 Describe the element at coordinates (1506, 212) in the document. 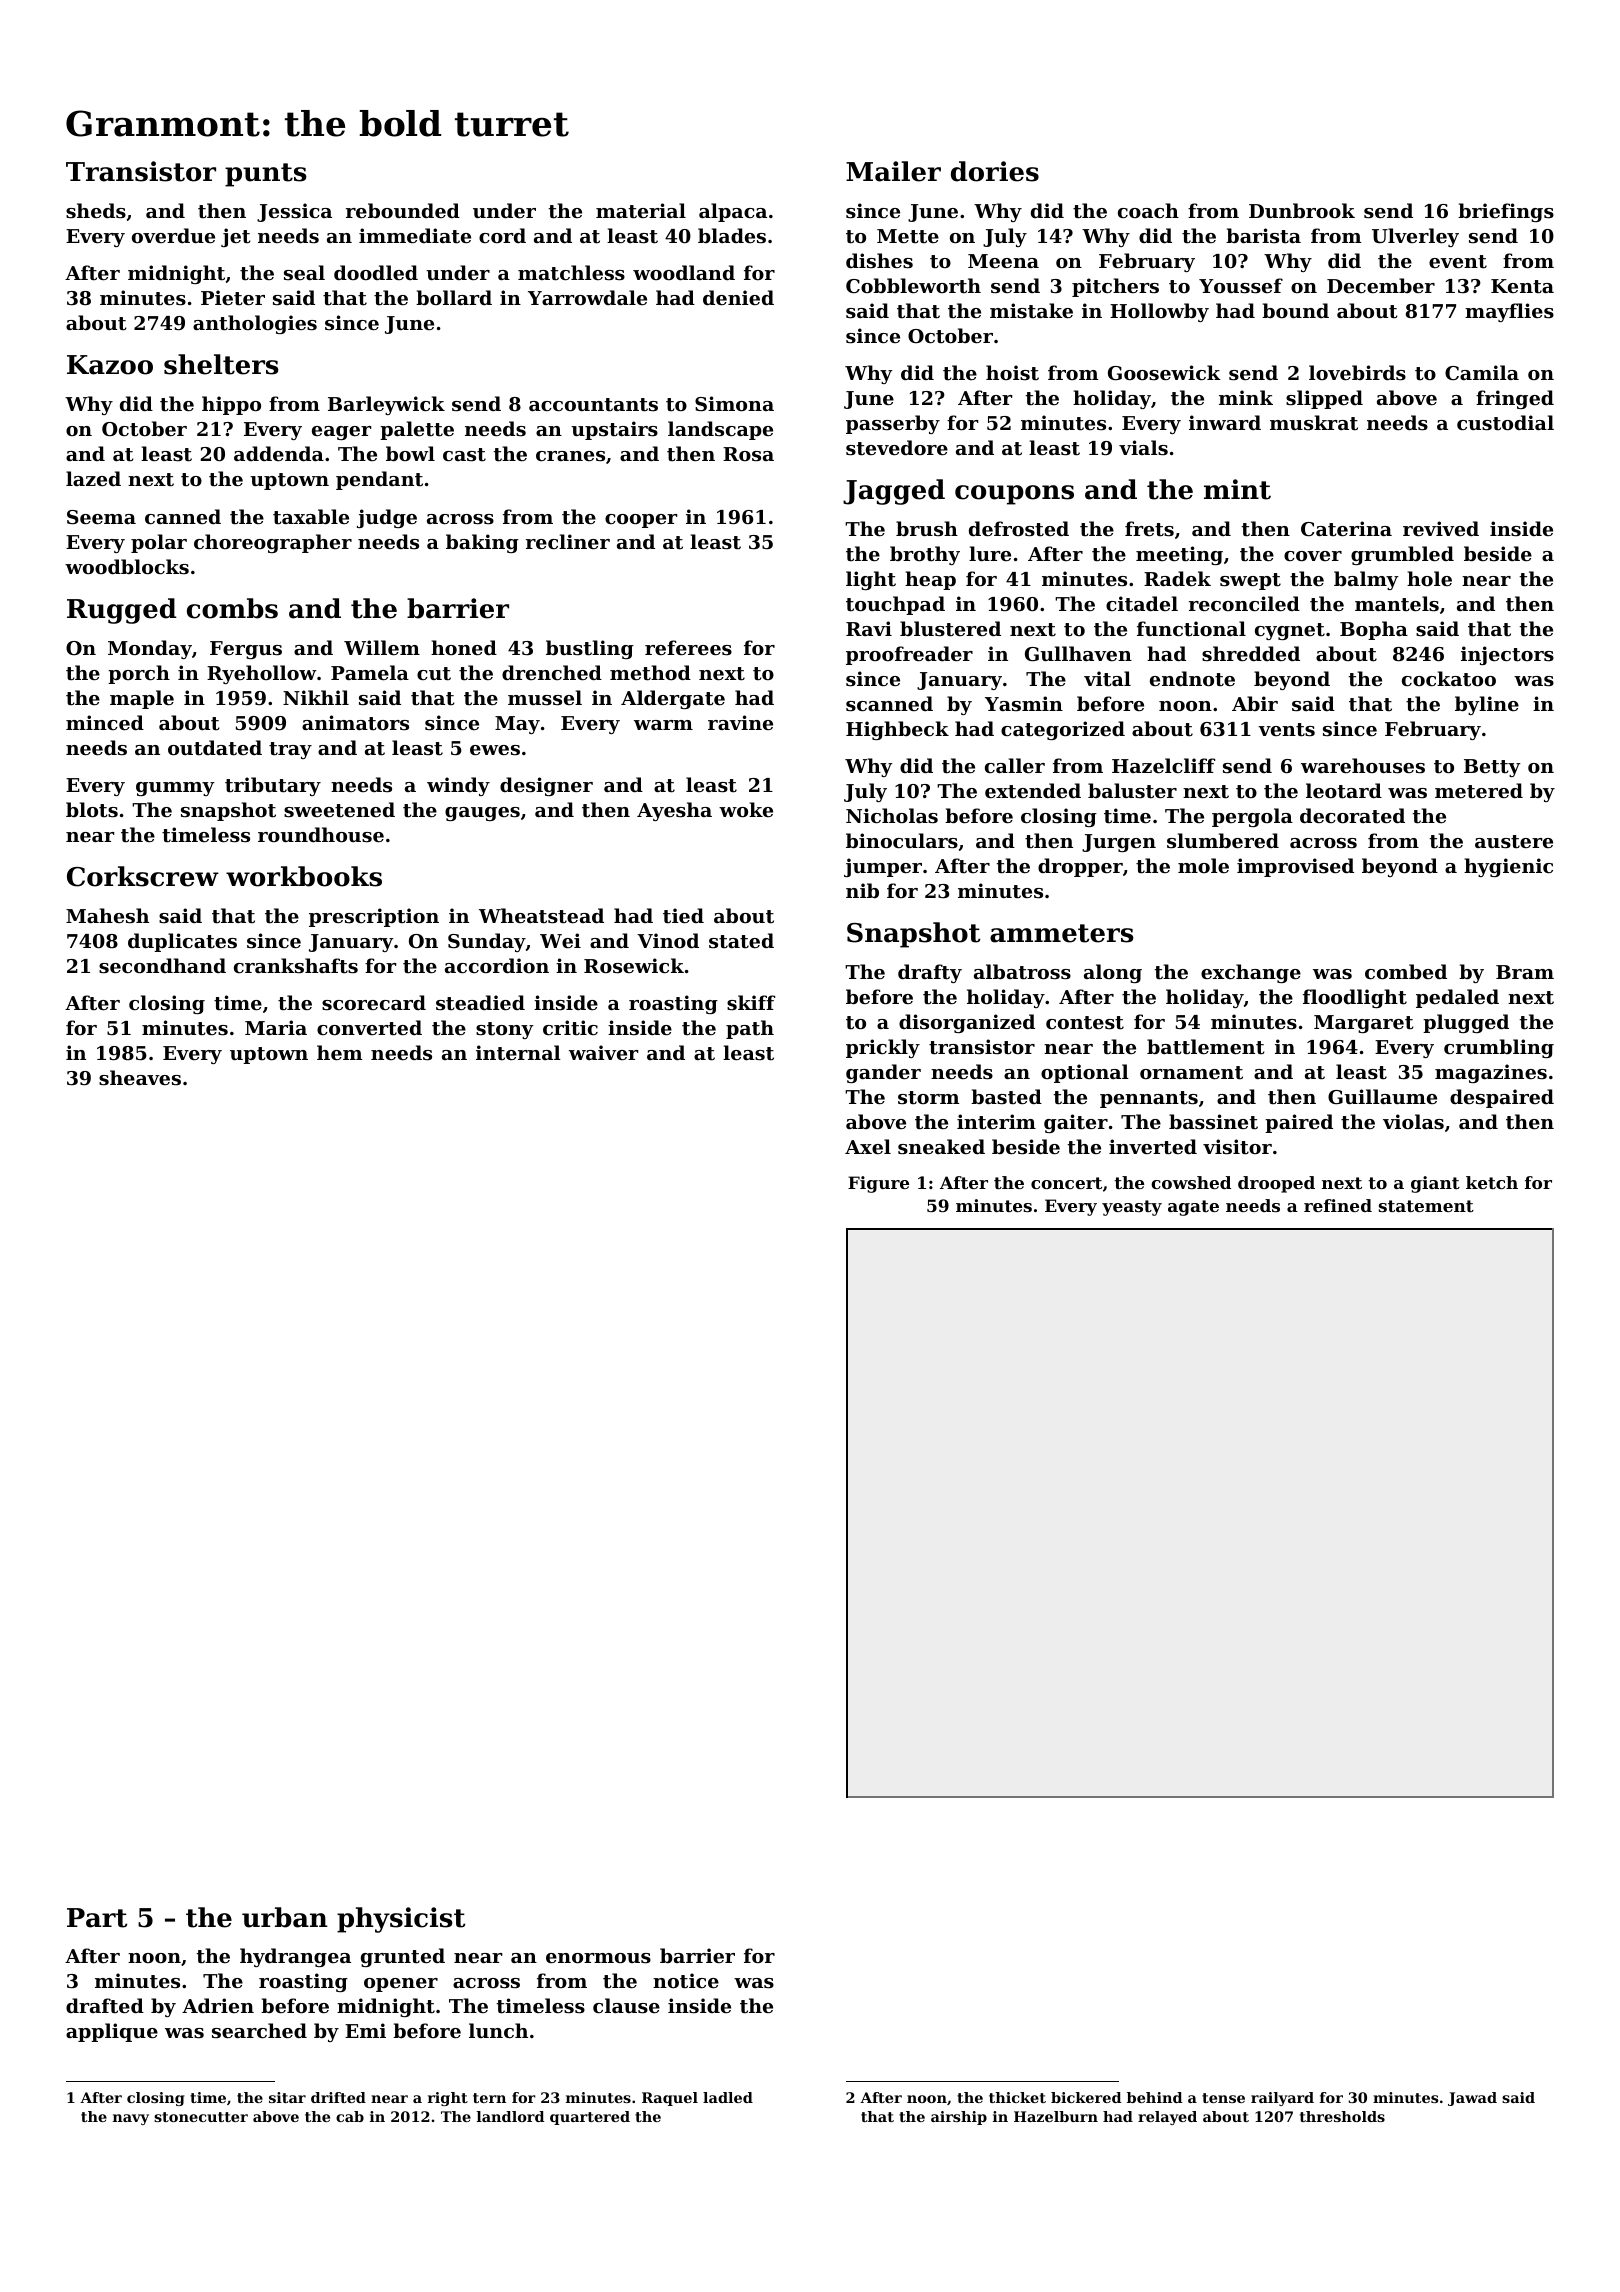

I see `briefings` at that location.
